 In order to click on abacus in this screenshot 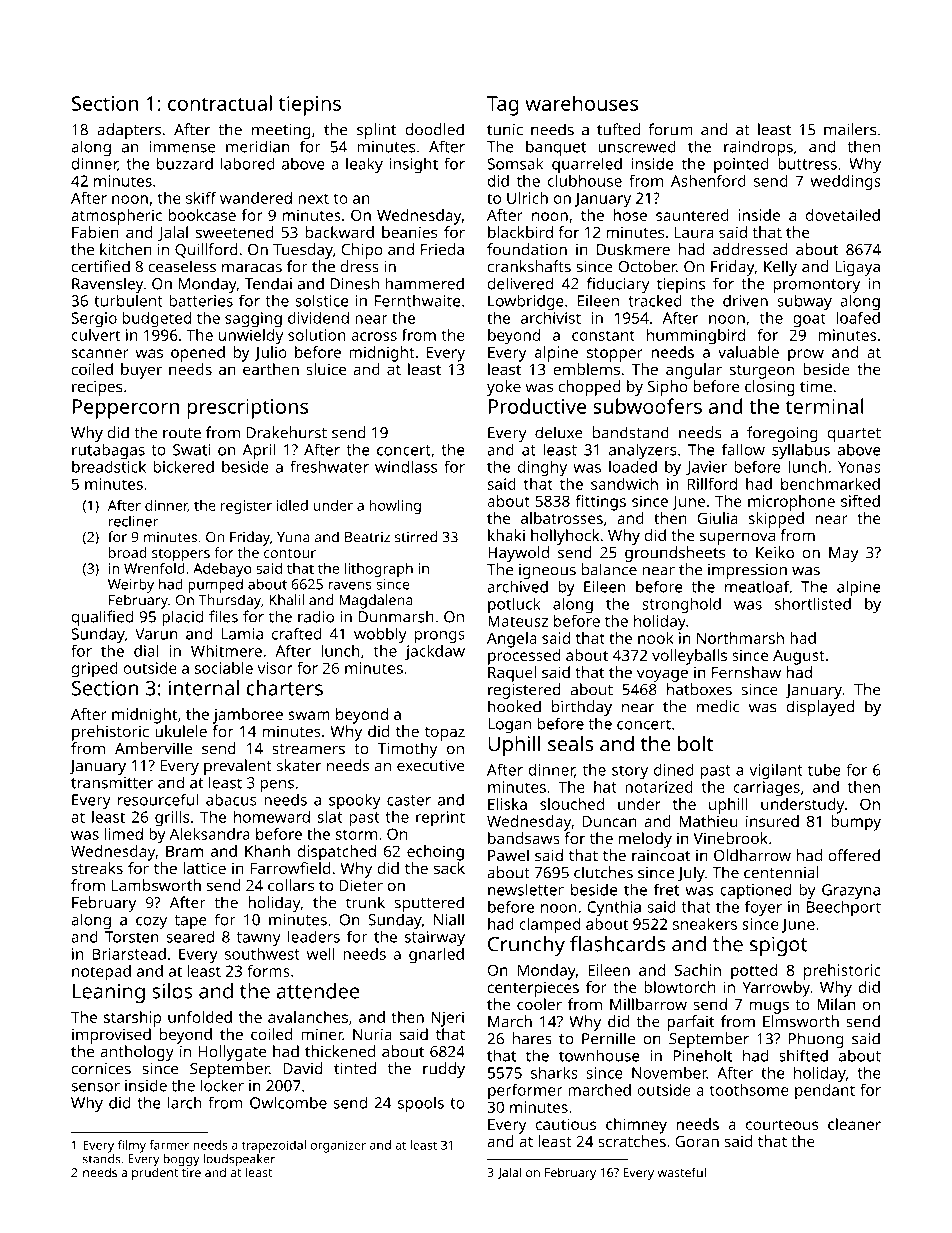, I will do `click(231, 799)`.
